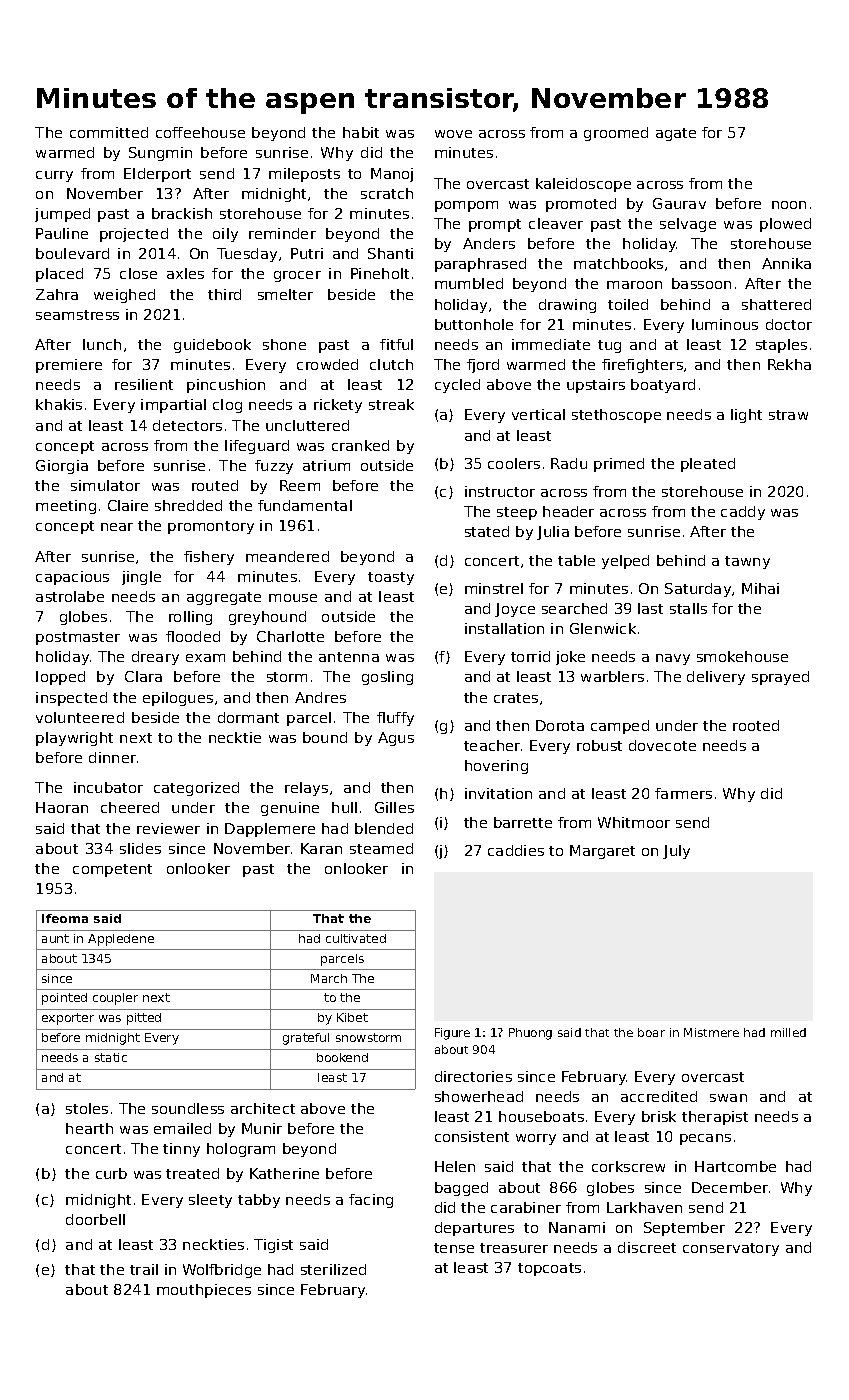 The height and width of the document is (1400, 849). What do you see at coordinates (391, 578) in the document?
I see `toasty` at bounding box center [391, 578].
